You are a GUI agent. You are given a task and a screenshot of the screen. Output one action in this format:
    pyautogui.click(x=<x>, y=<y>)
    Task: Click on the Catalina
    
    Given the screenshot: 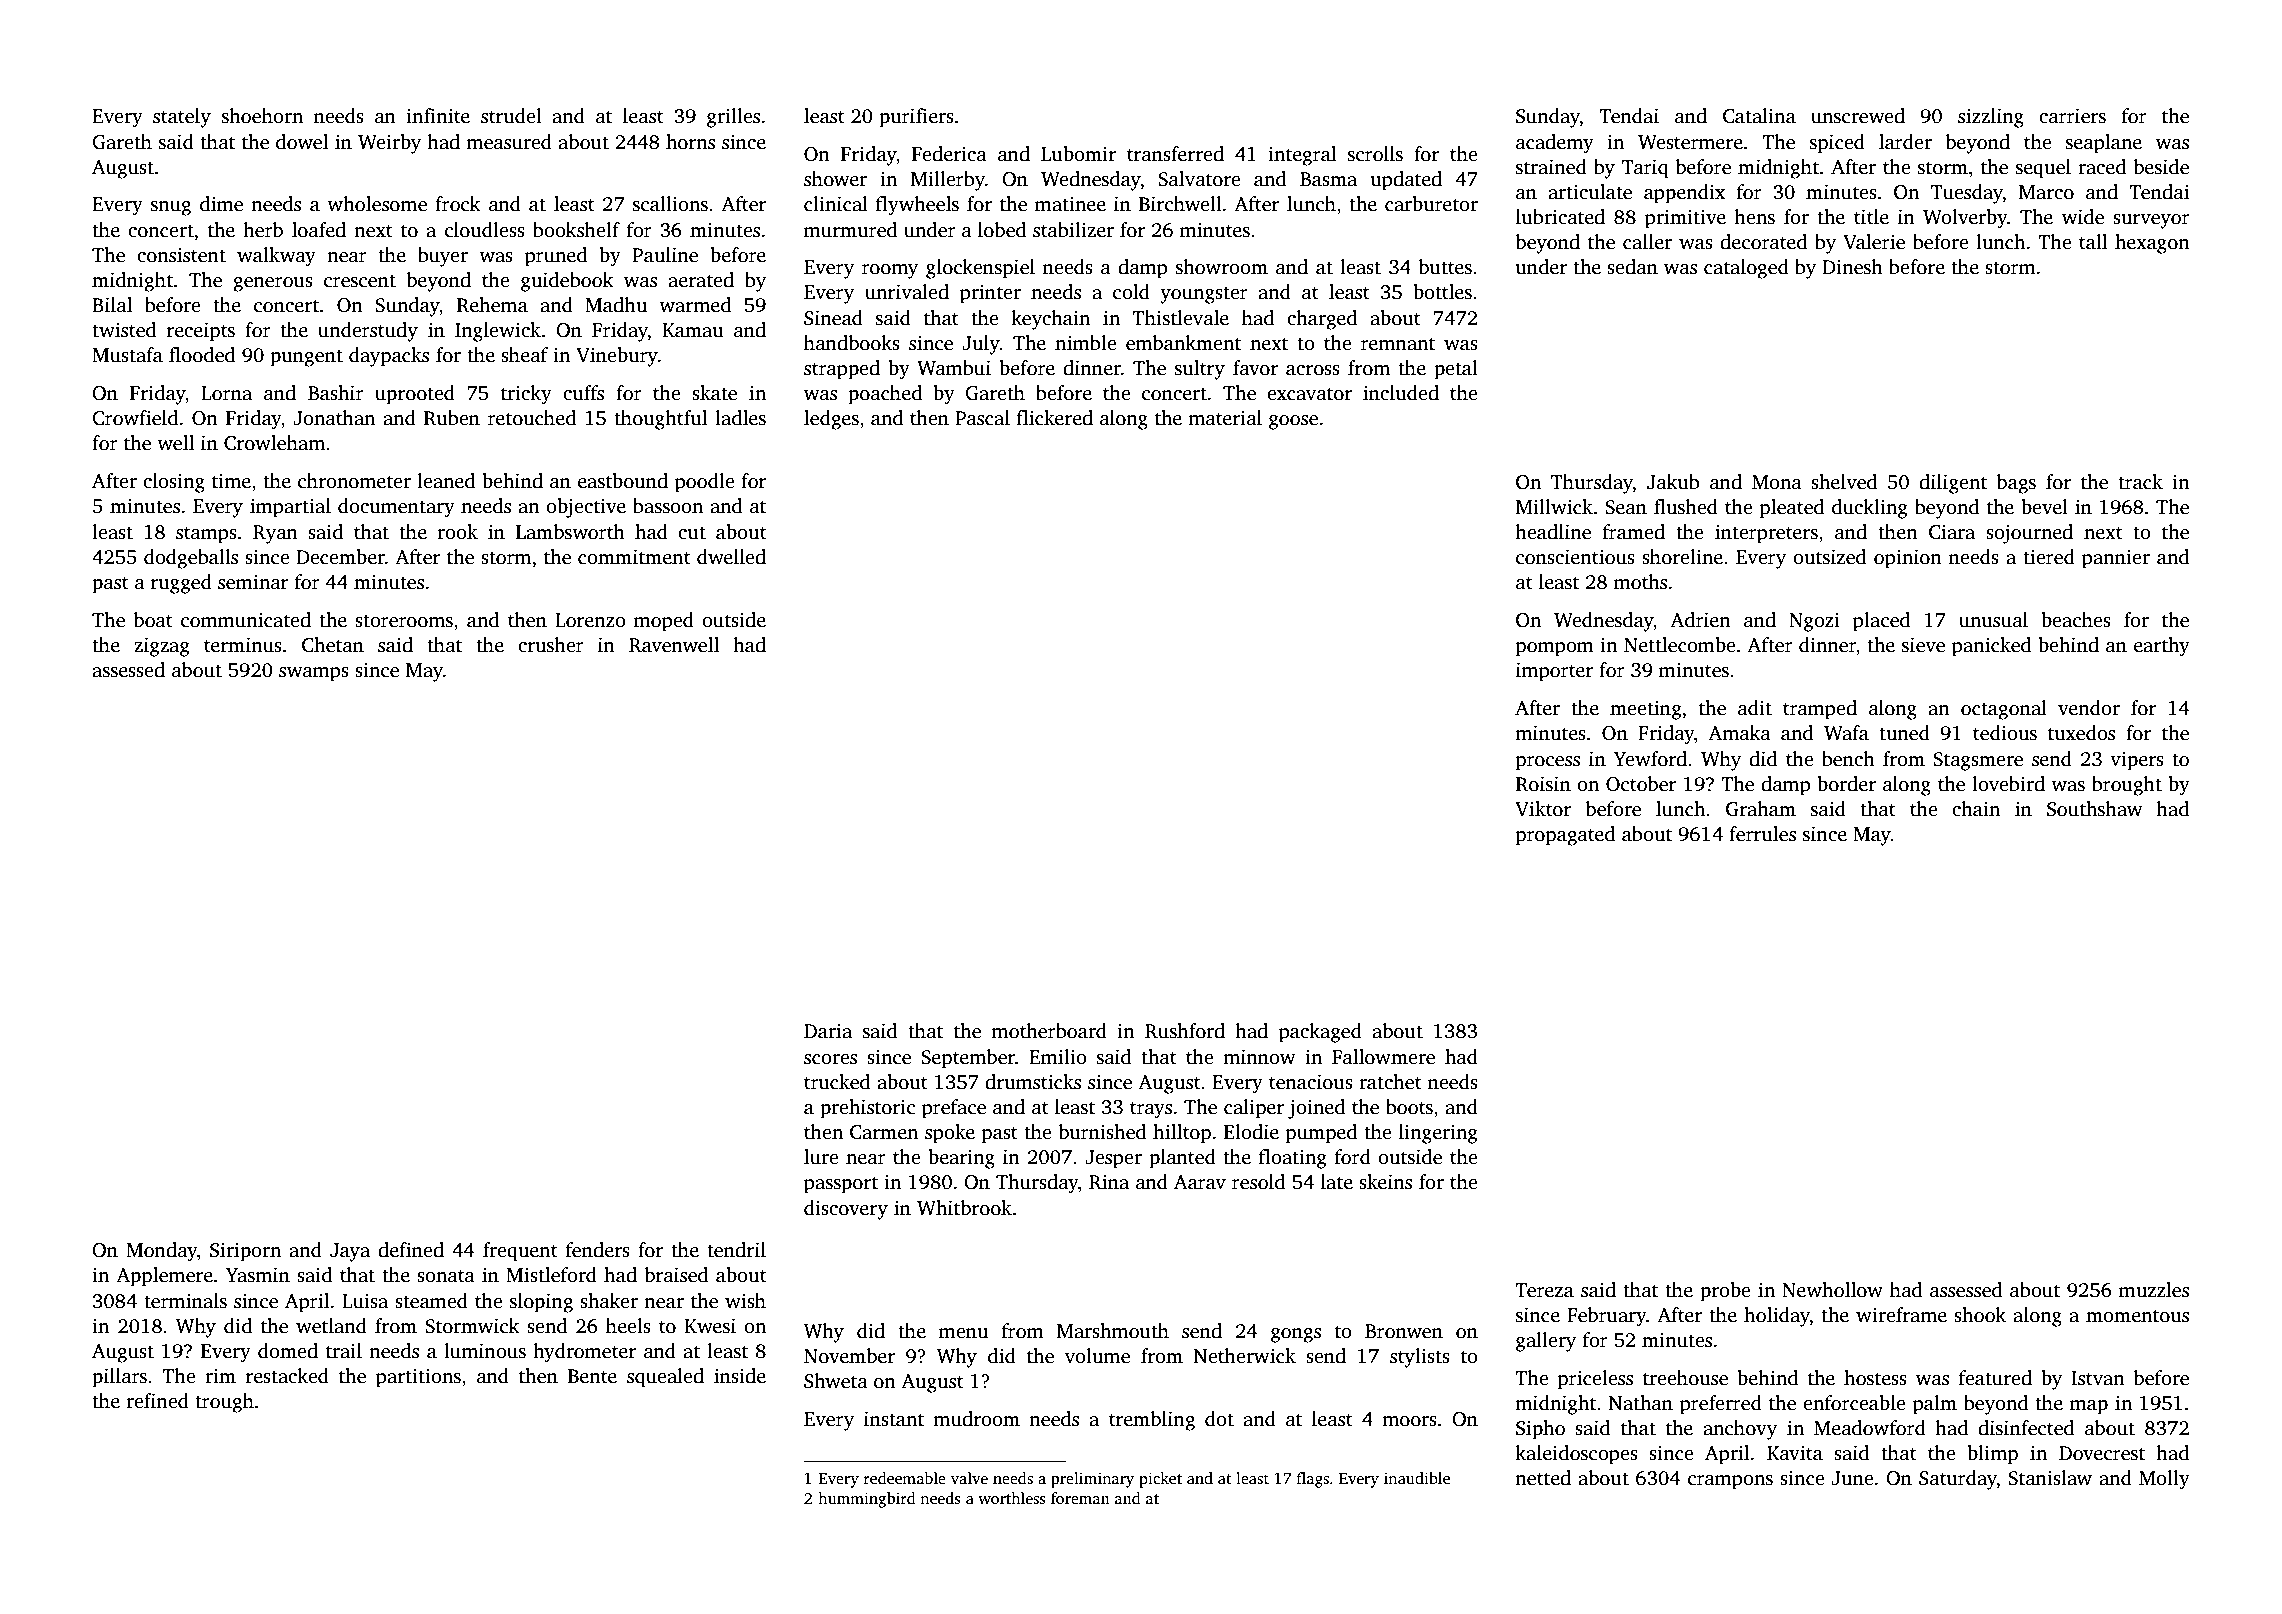 What is the action you would take?
    pyautogui.click(x=1759, y=116)
